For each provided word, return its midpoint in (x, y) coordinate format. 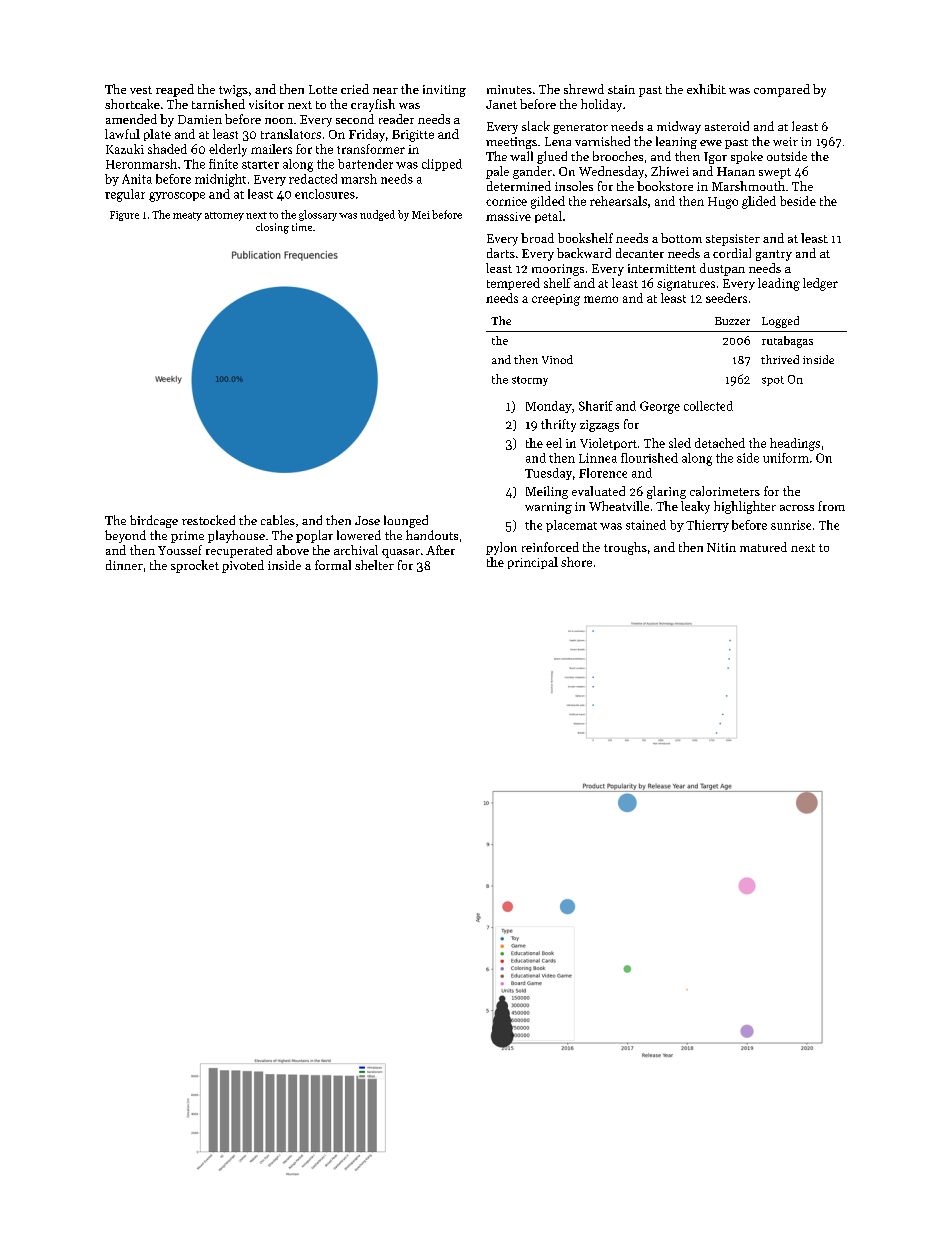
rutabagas (787, 342)
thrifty (558, 425)
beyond (125, 536)
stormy (530, 381)
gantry (774, 255)
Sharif (596, 406)
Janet (501, 104)
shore (576, 562)
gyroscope (177, 197)
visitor (266, 104)
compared (782, 90)
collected (708, 406)
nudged (377, 215)
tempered (513, 284)
